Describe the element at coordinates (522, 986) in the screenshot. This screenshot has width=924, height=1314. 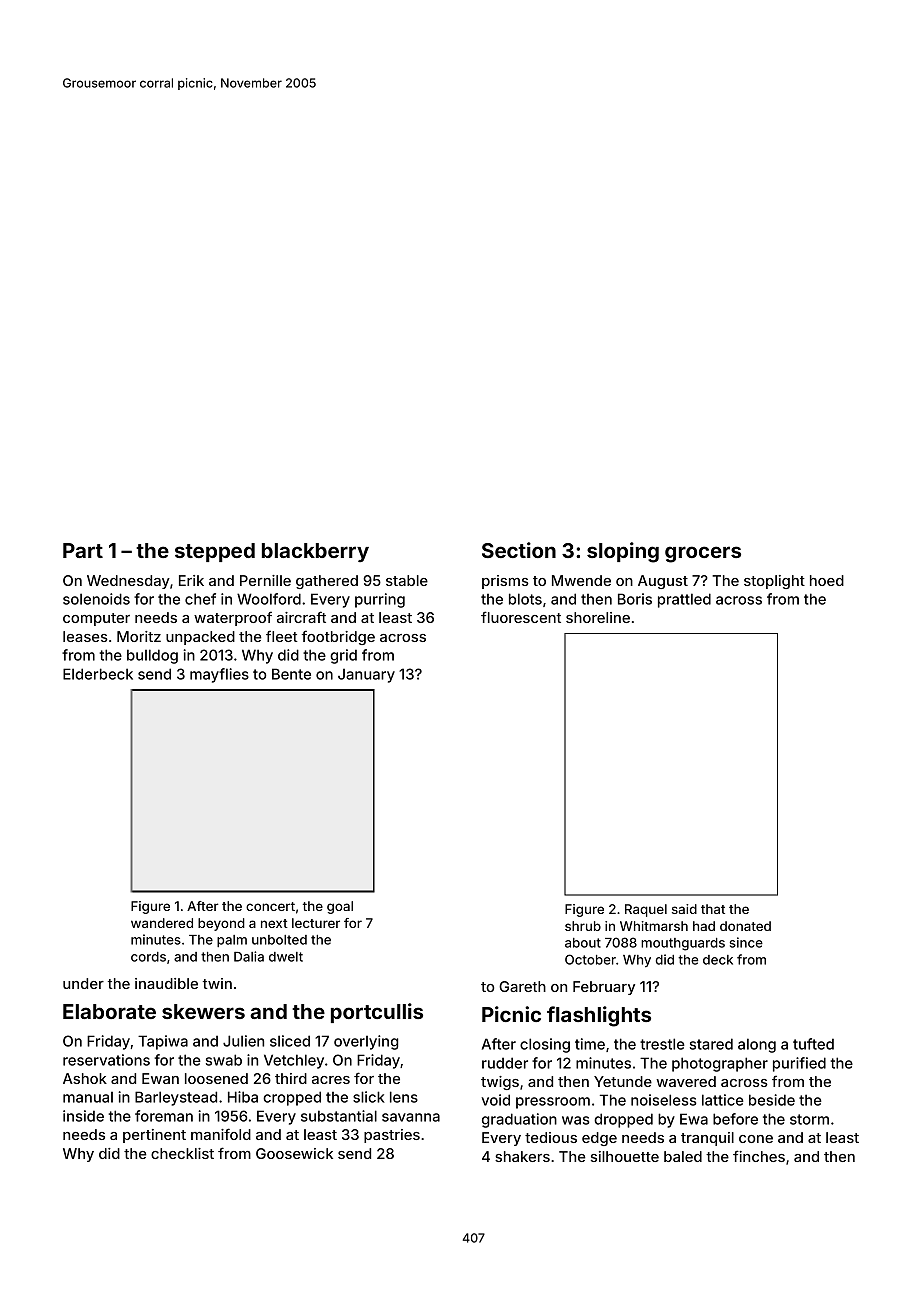
I see `Gareth` at that location.
